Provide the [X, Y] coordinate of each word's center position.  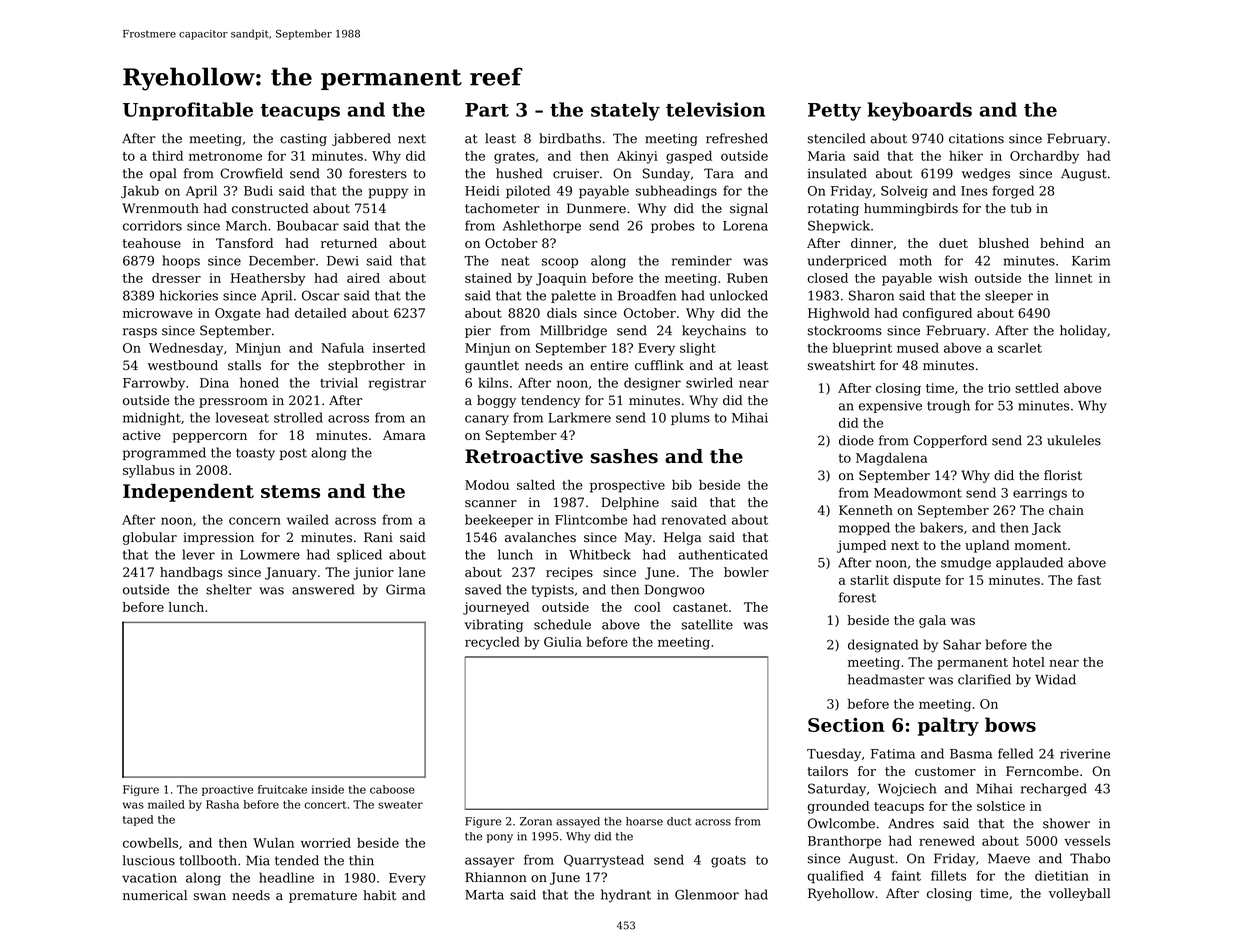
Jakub [140, 191]
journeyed [496, 608]
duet [953, 243]
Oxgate [238, 314]
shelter [229, 589]
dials [562, 313]
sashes [624, 456]
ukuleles [1074, 440]
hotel [1029, 662]
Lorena [745, 226]
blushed [1004, 243]
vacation [149, 878]
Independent [188, 493]
